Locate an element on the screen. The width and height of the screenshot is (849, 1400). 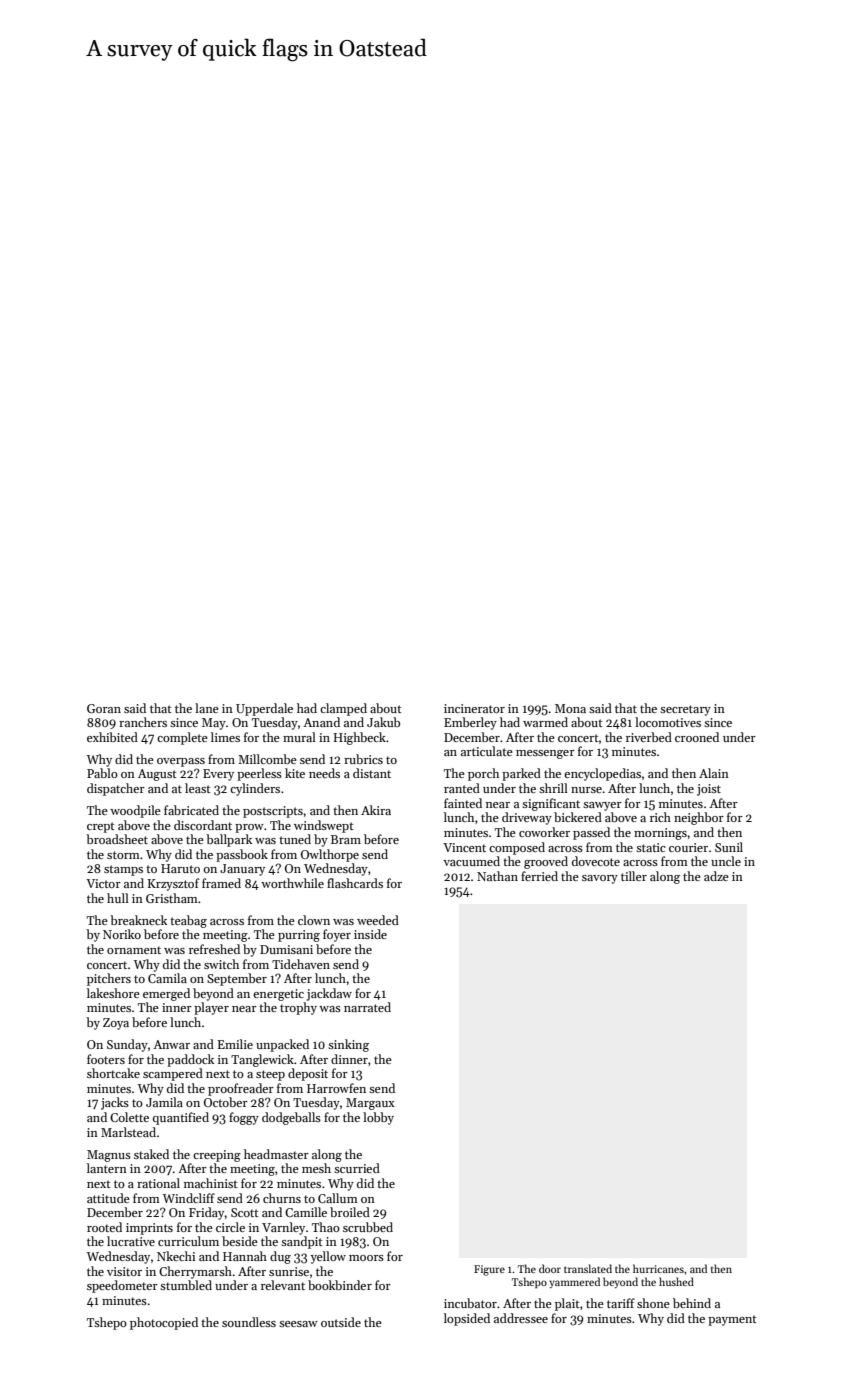
lopsided is located at coordinates (467, 1319).
